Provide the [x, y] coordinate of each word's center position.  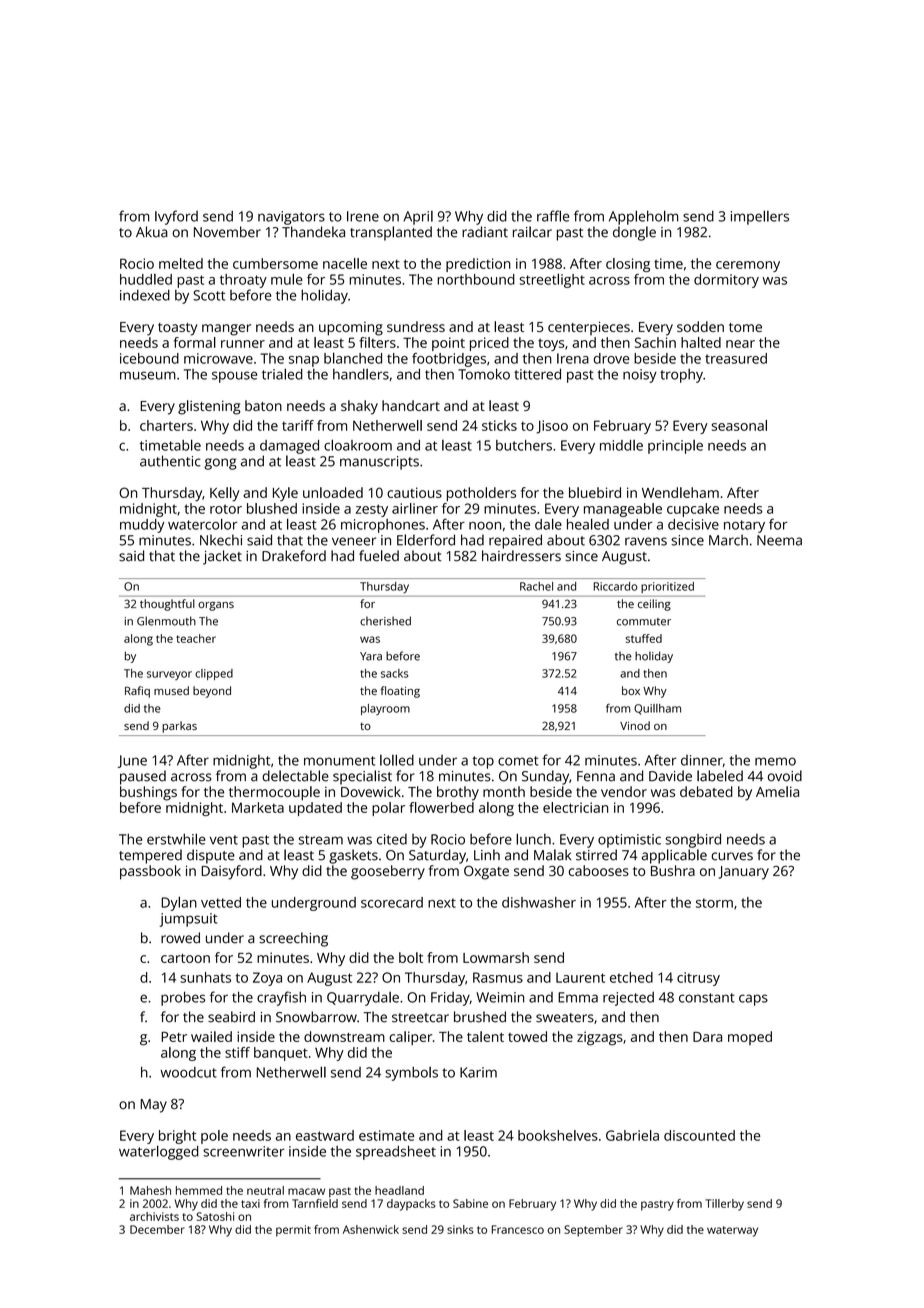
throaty [243, 281]
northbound [476, 279]
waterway [732, 1231]
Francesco [518, 1229]
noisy [640, 376]
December [157, 1229]
